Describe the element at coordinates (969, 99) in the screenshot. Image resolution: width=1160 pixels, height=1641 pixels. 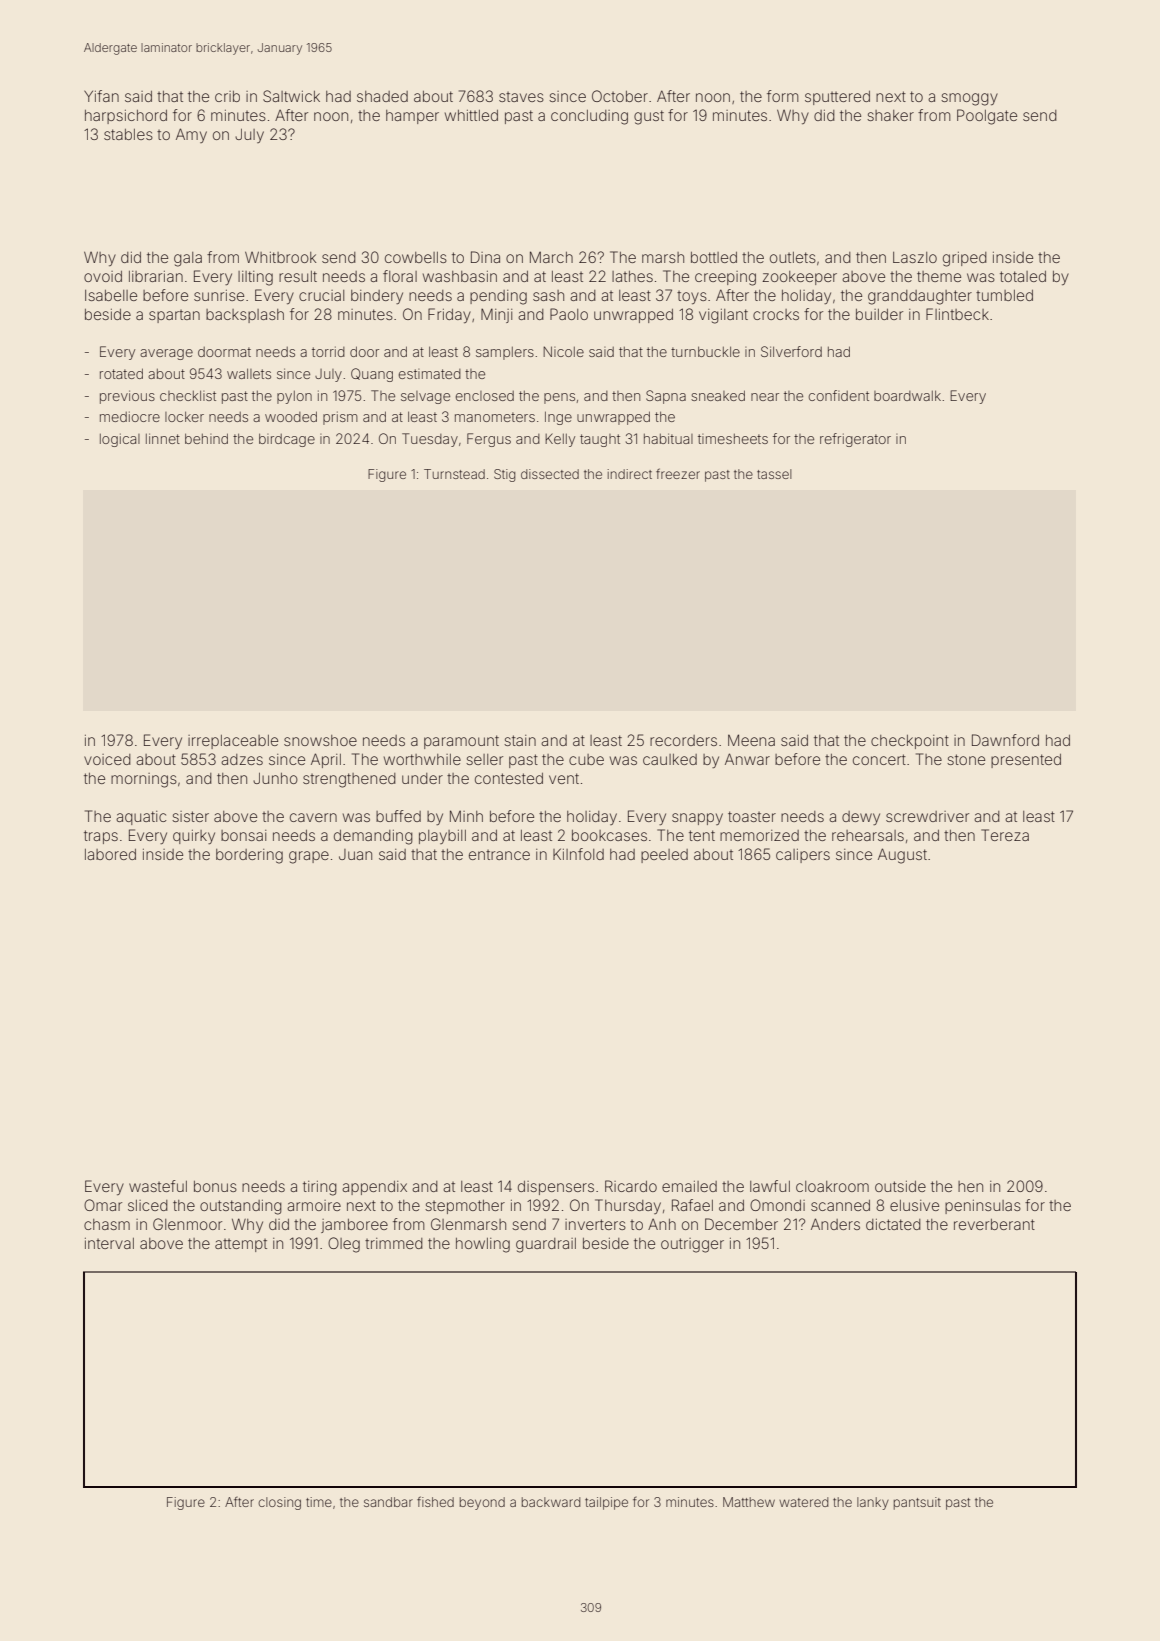
I see `smoggy` at that location.
